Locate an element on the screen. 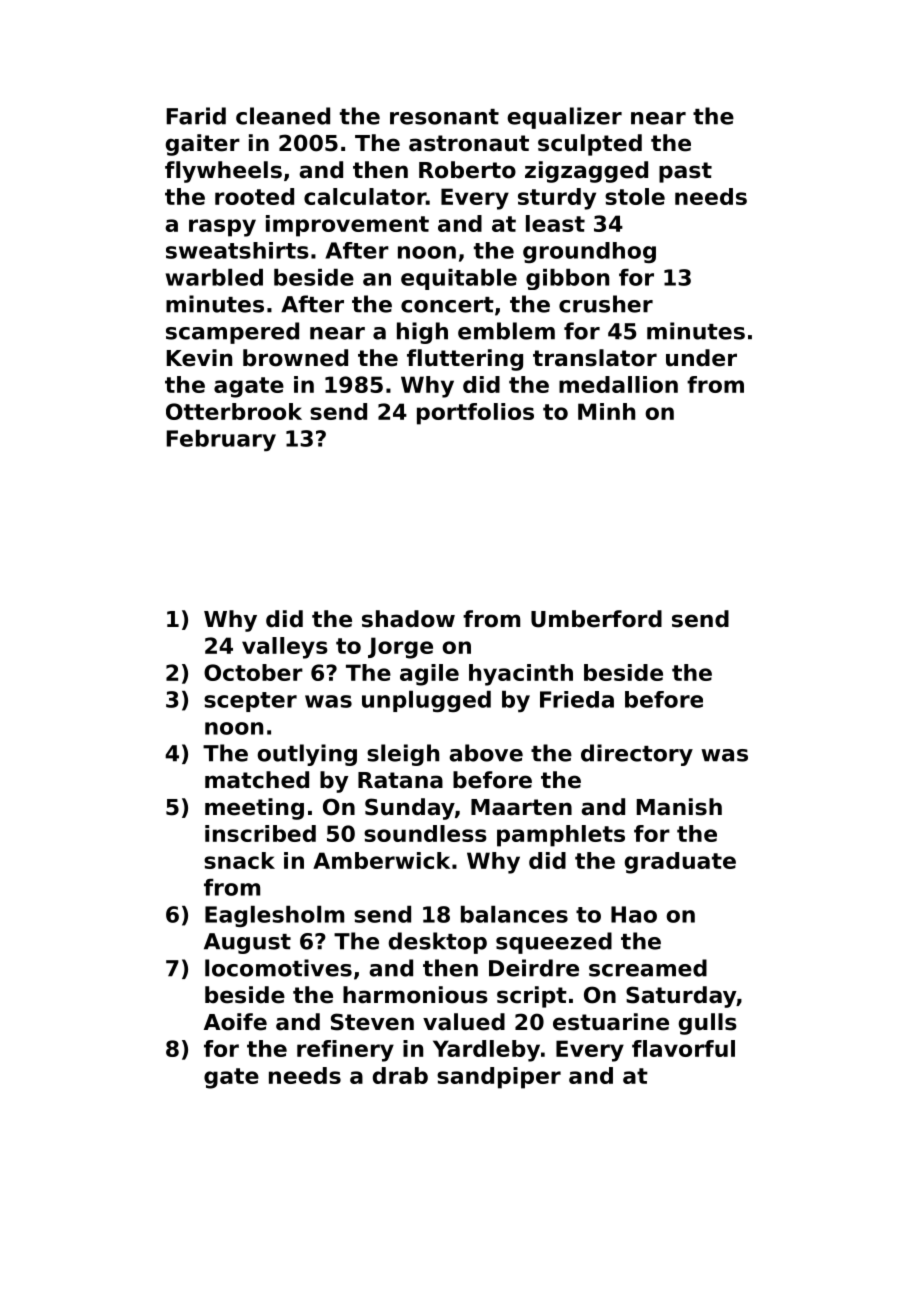 This screenshot has height=1311, width=924. Frieda is located at coordinates (577, 699).
